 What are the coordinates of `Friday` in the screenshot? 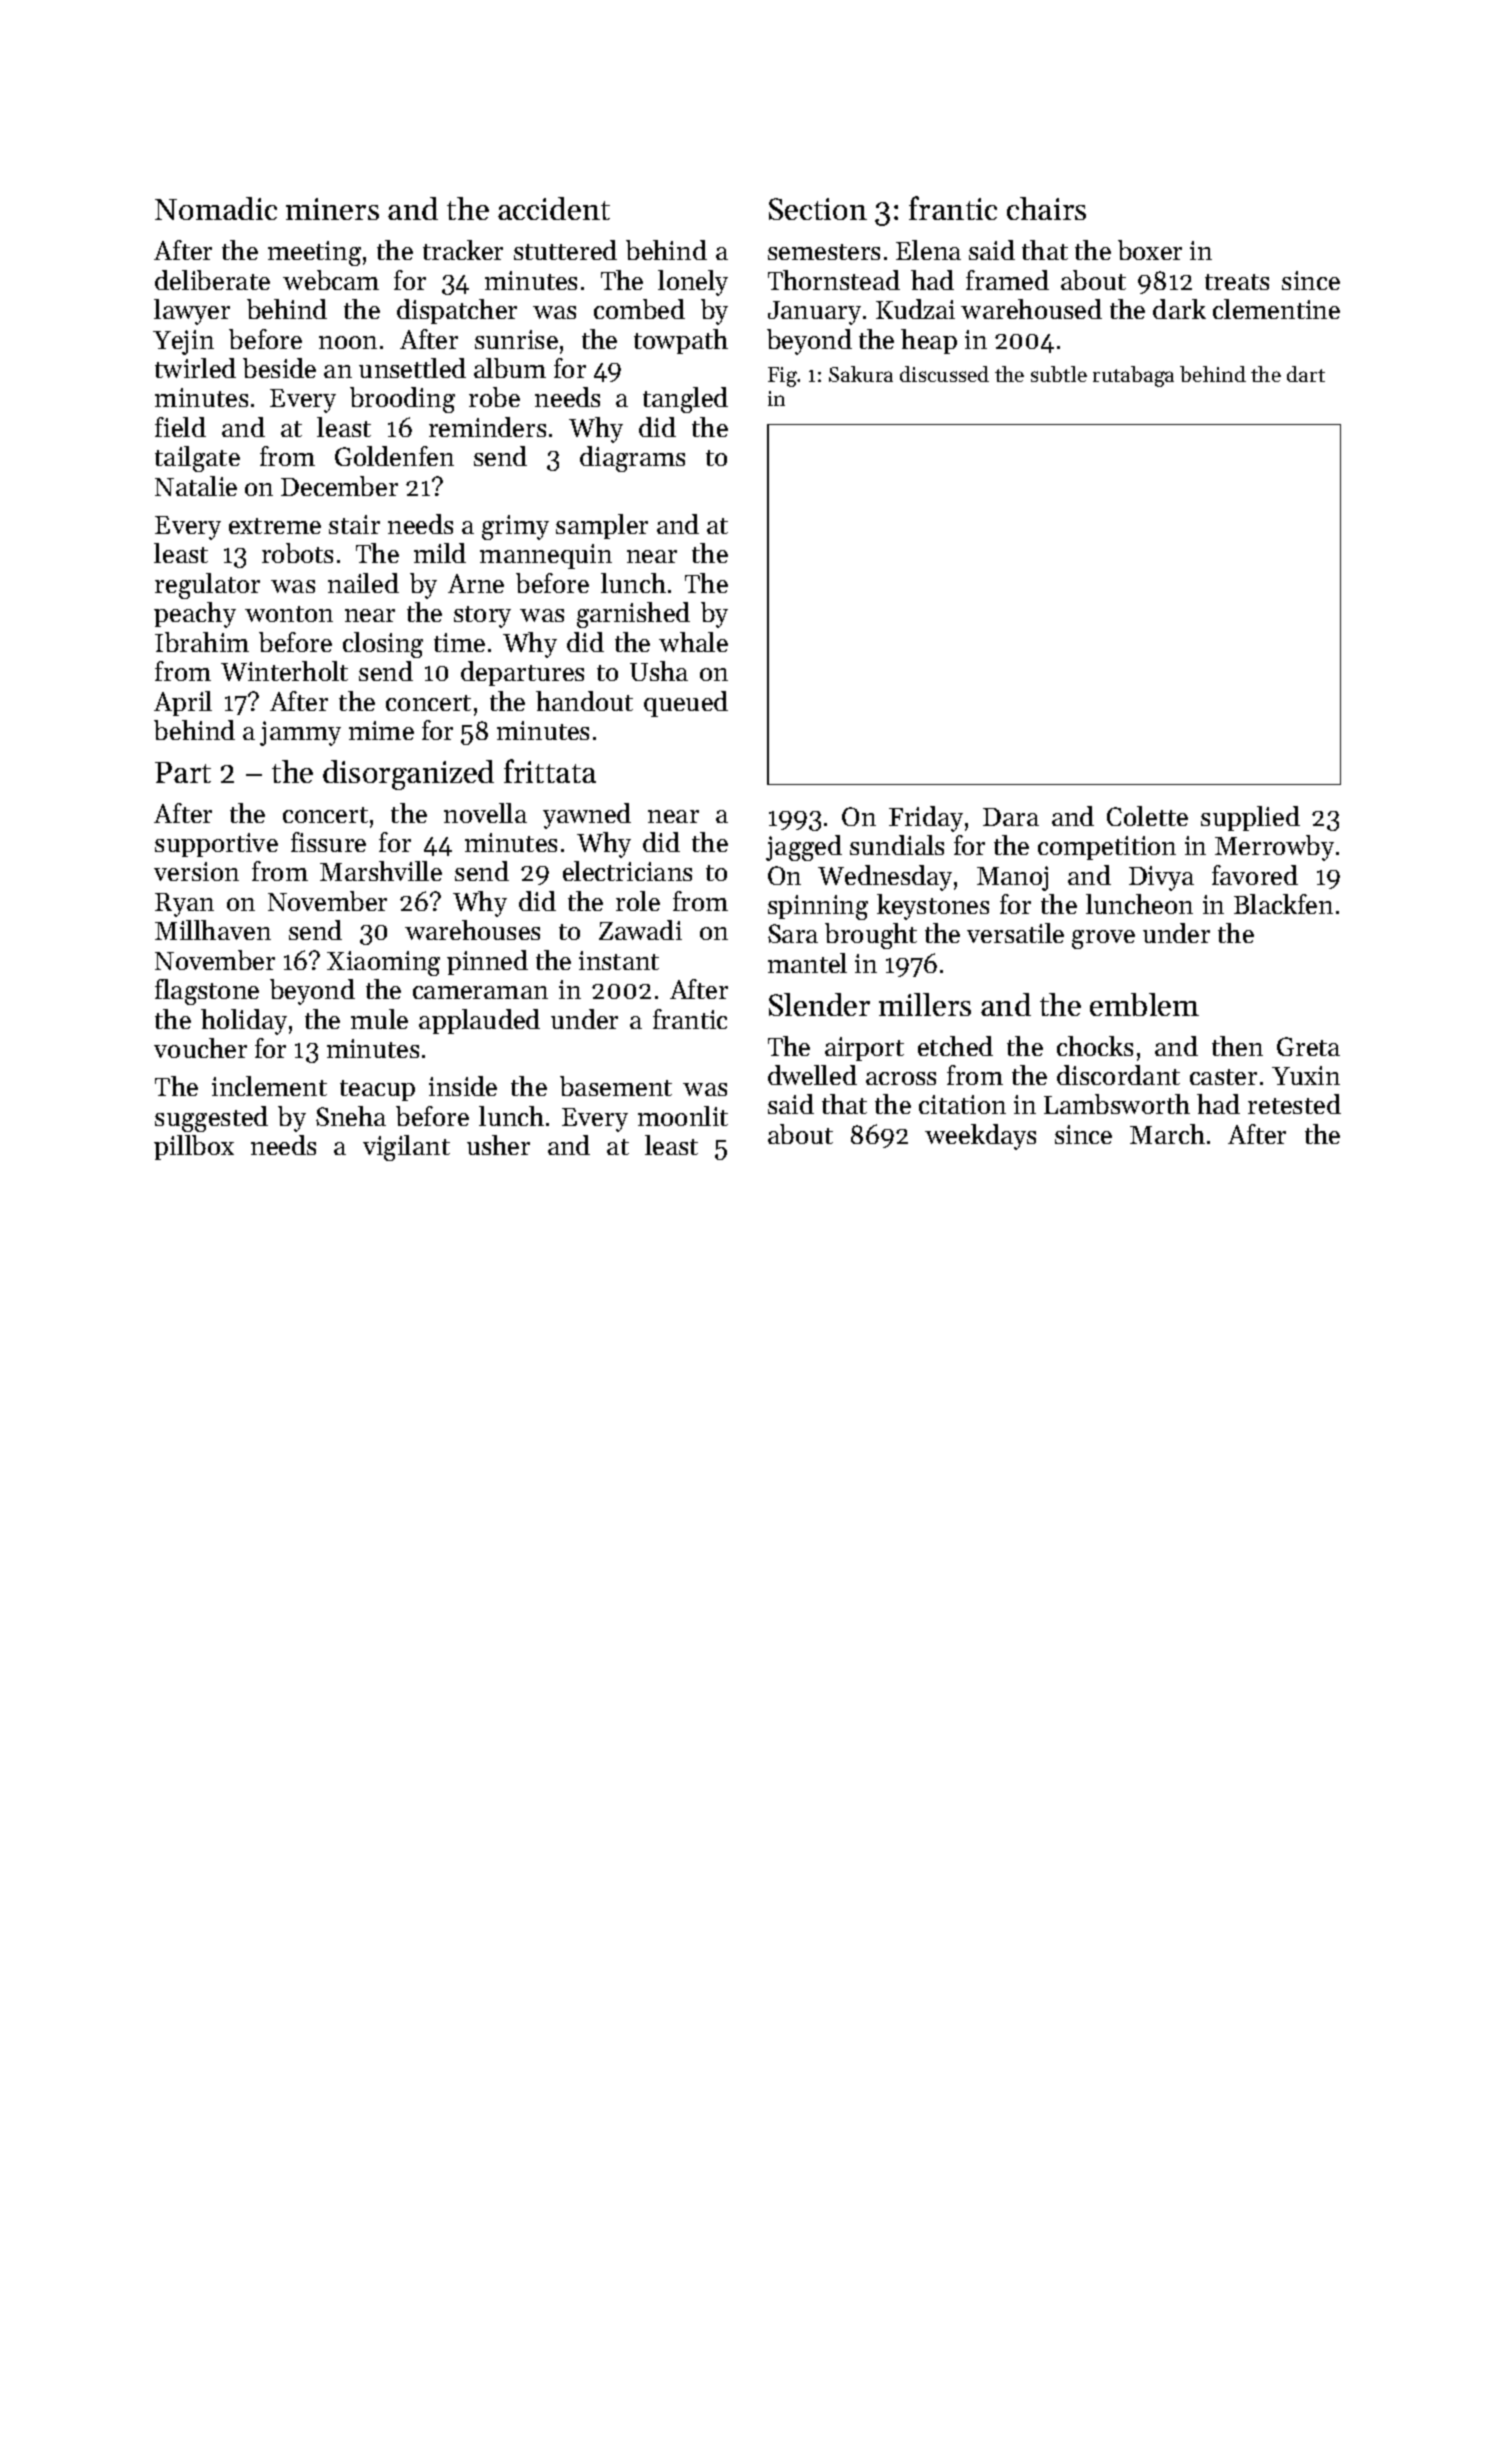 It's located at (926, 819).
